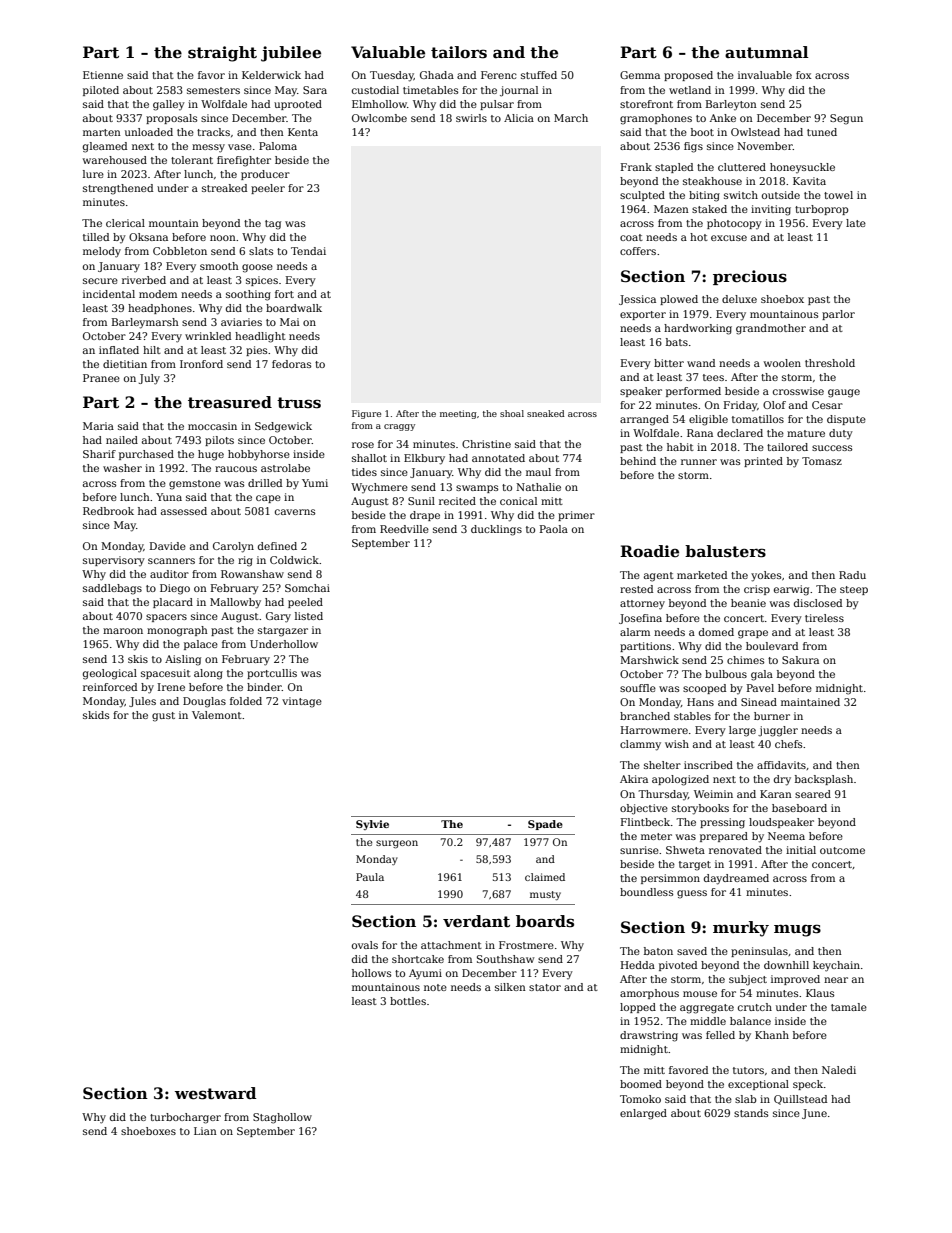 The width and height of the screenshot is (952, 1233). What do you see at coordinates (459, 52) in the screenshot?
I see `tailors` at bounding box center [459, 52].
